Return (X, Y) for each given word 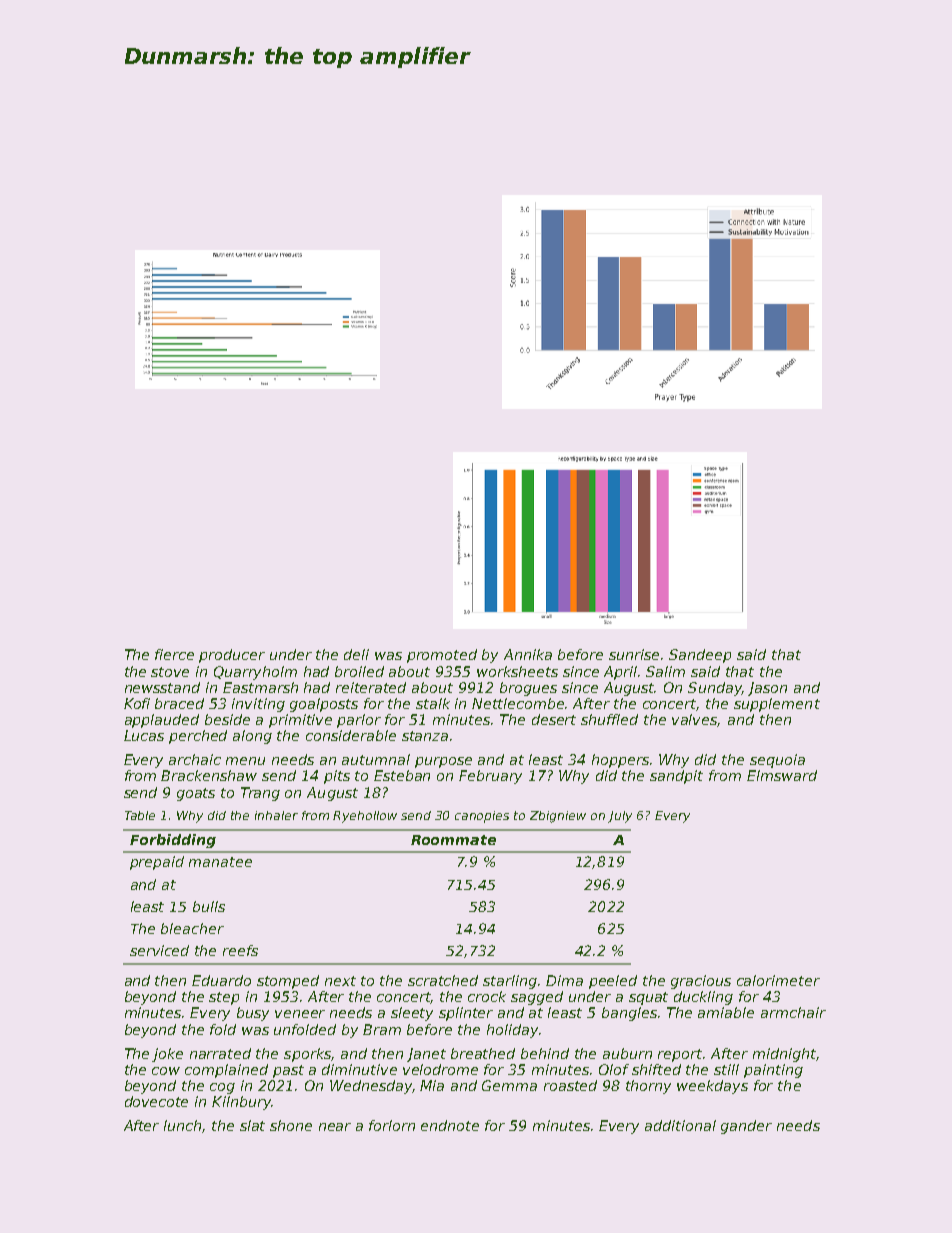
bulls (209, 906)
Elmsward (782, 775)
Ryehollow (365, 817)
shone (291, 1125)
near (335, 1127)
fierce (174, 654)
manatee (220, 862)
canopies (482, 817)
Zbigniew (558, 817)
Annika (528, 654)
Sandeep (700, 656)
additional (680, 1125)
